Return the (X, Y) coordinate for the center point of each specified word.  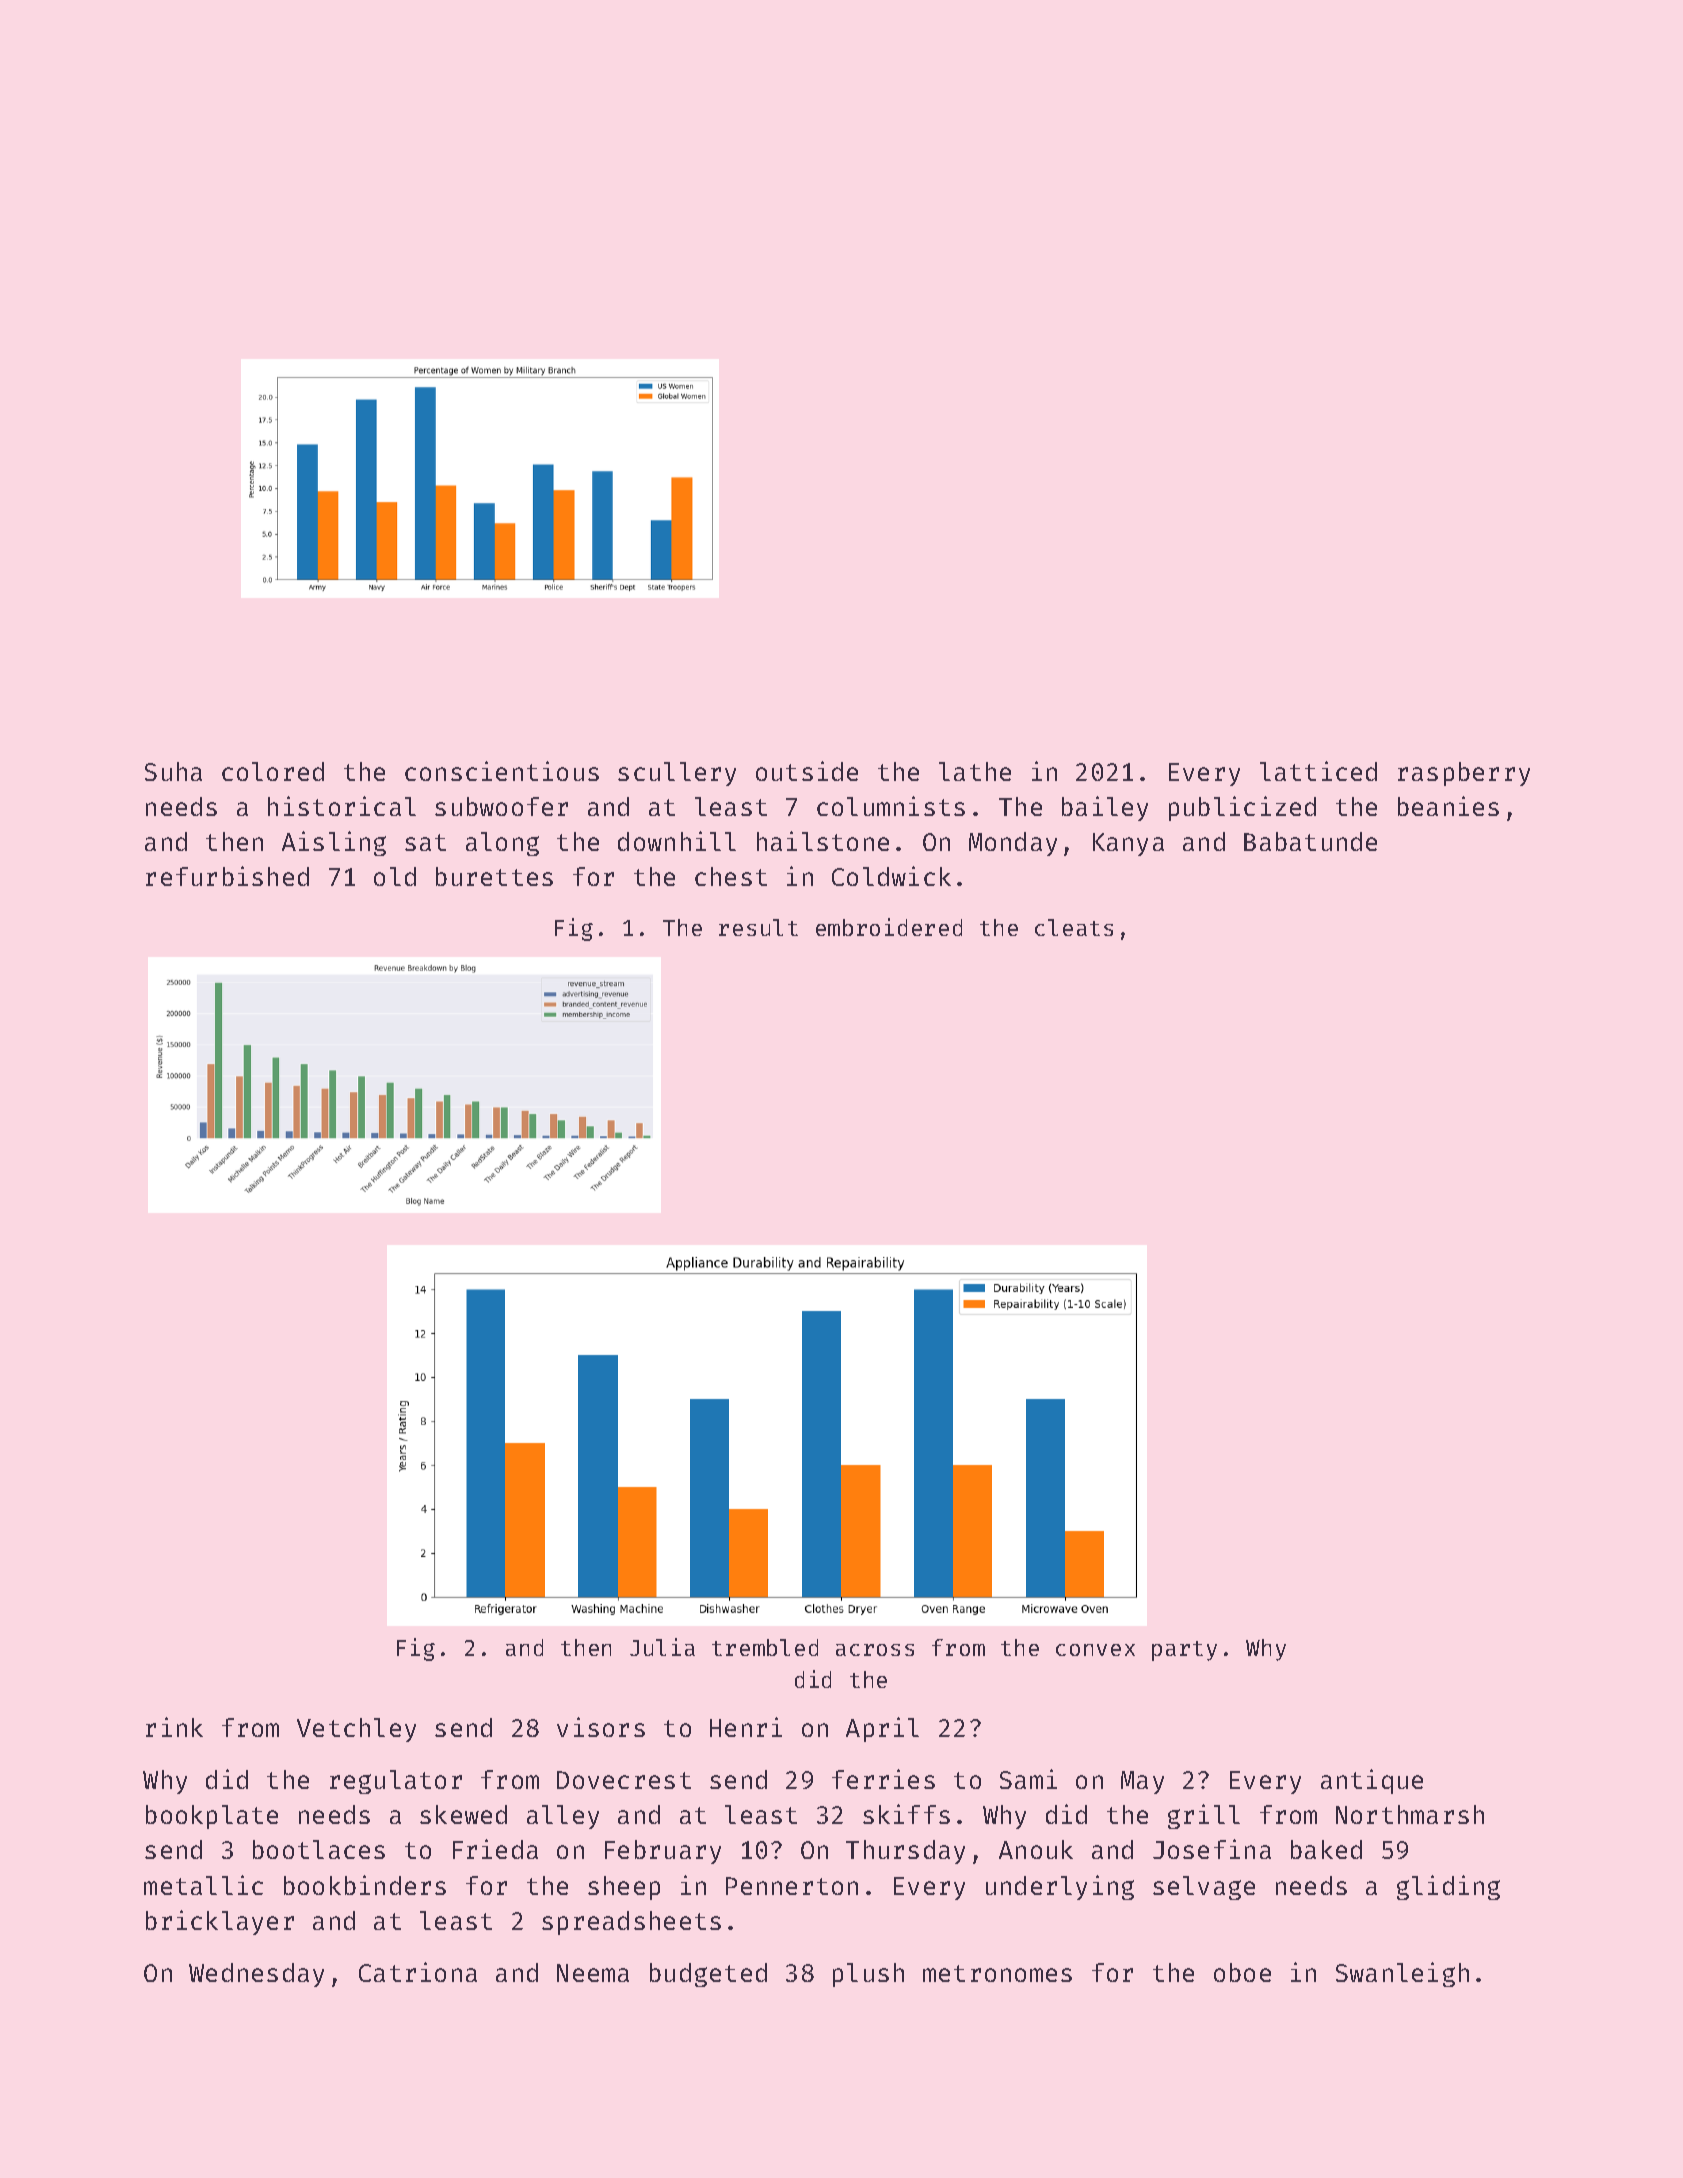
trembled (765, 1647)
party (1184, 1651)
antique (1372, 1781)
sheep (624, 1888)
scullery (677, 774)
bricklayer (220, 1922)
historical (342, 806)
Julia (662, 1647)
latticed (1318, 771)
